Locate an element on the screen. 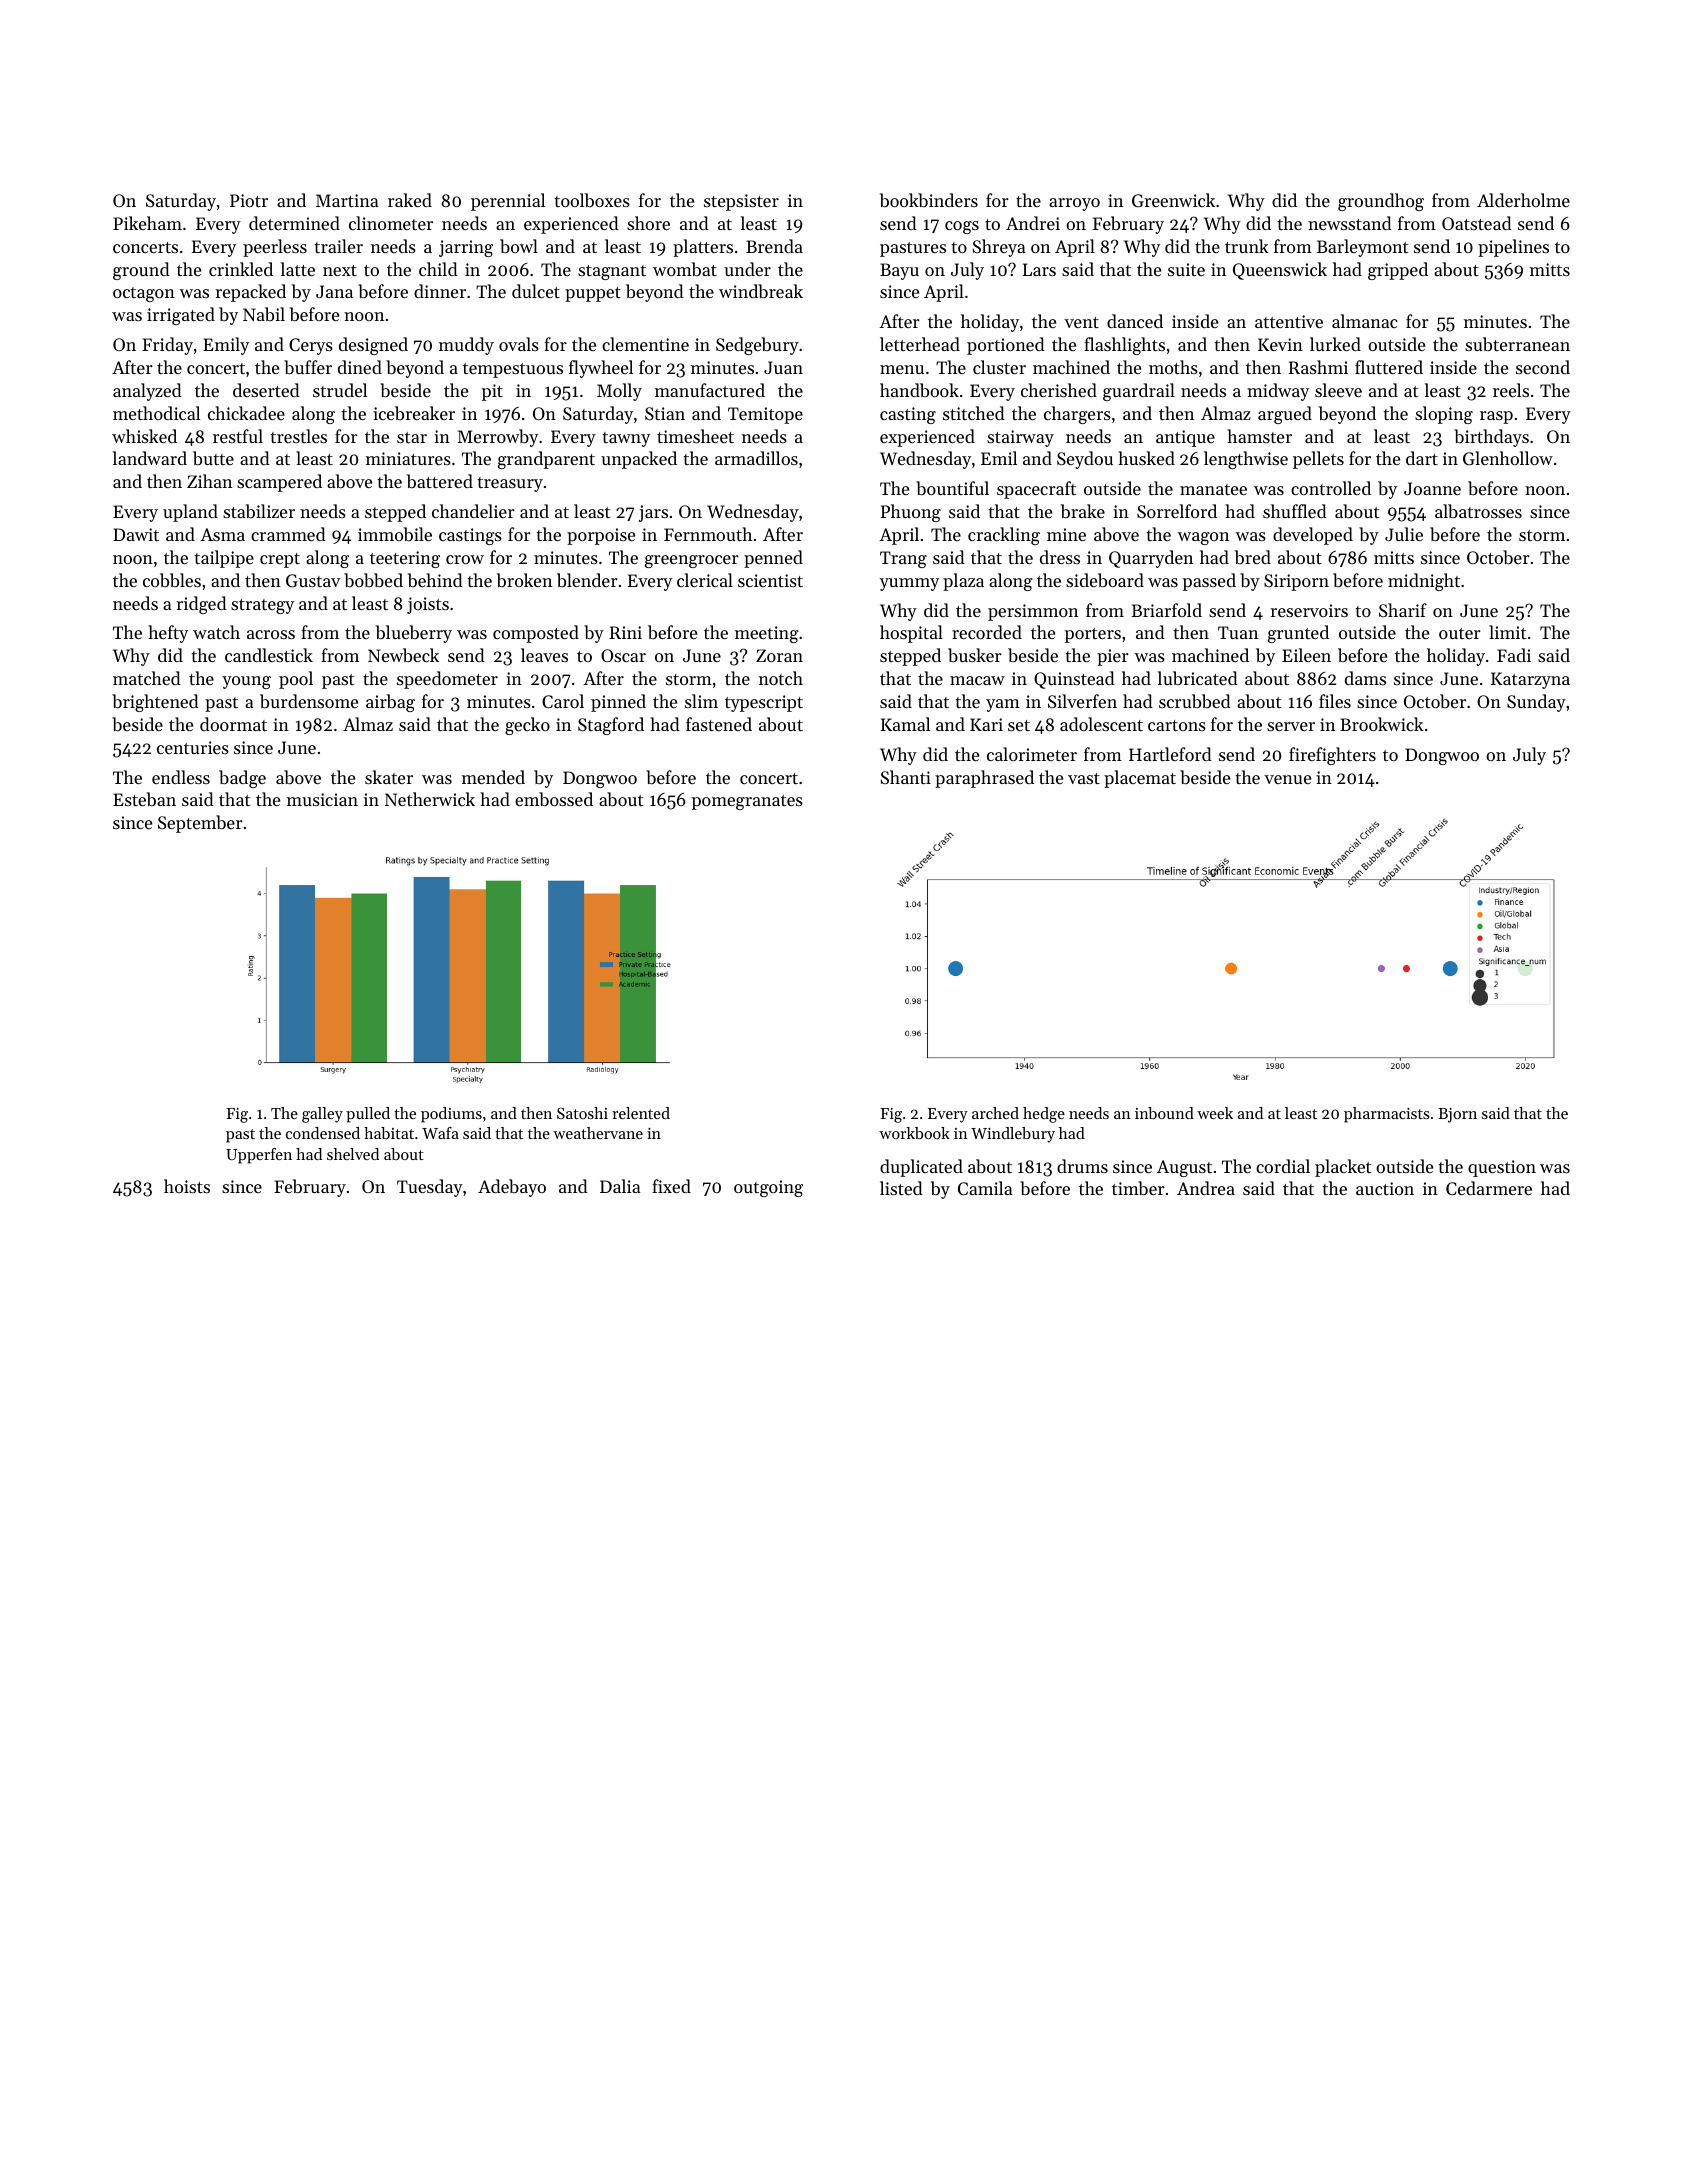 This screenshot has width=1683, height=2178. arched is located at coordinates (995, 1113).
